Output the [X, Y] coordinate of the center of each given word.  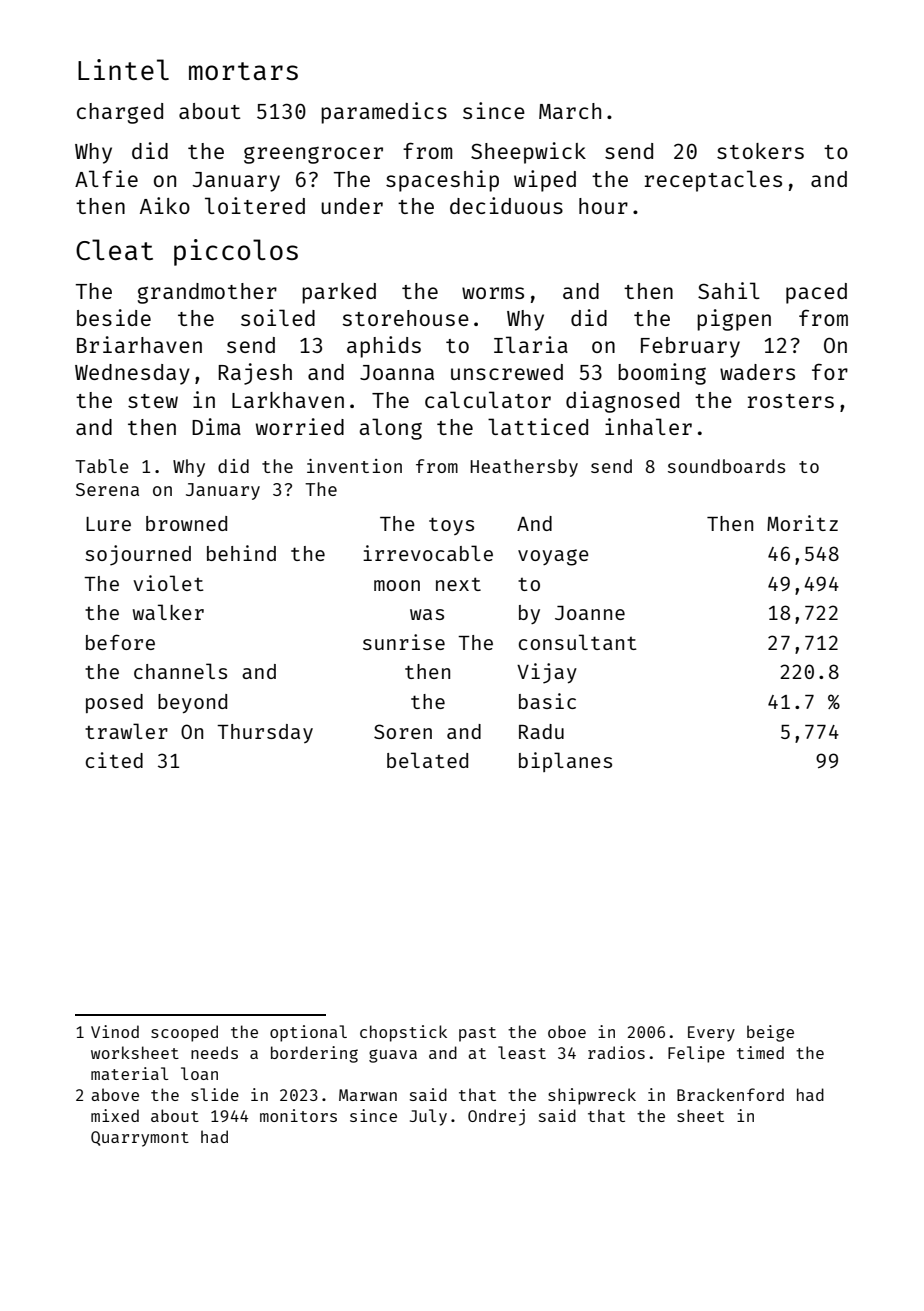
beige [770, 1033]
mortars [243, 71]
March [570, 111]
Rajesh [255, 374]
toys [451, 526]
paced [816, 293]
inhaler [648, 426]
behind [241, 553]
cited [114, 760]
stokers [760, 151]
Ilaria [531, 344]
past [477, 1034]
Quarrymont [140, 1139]
